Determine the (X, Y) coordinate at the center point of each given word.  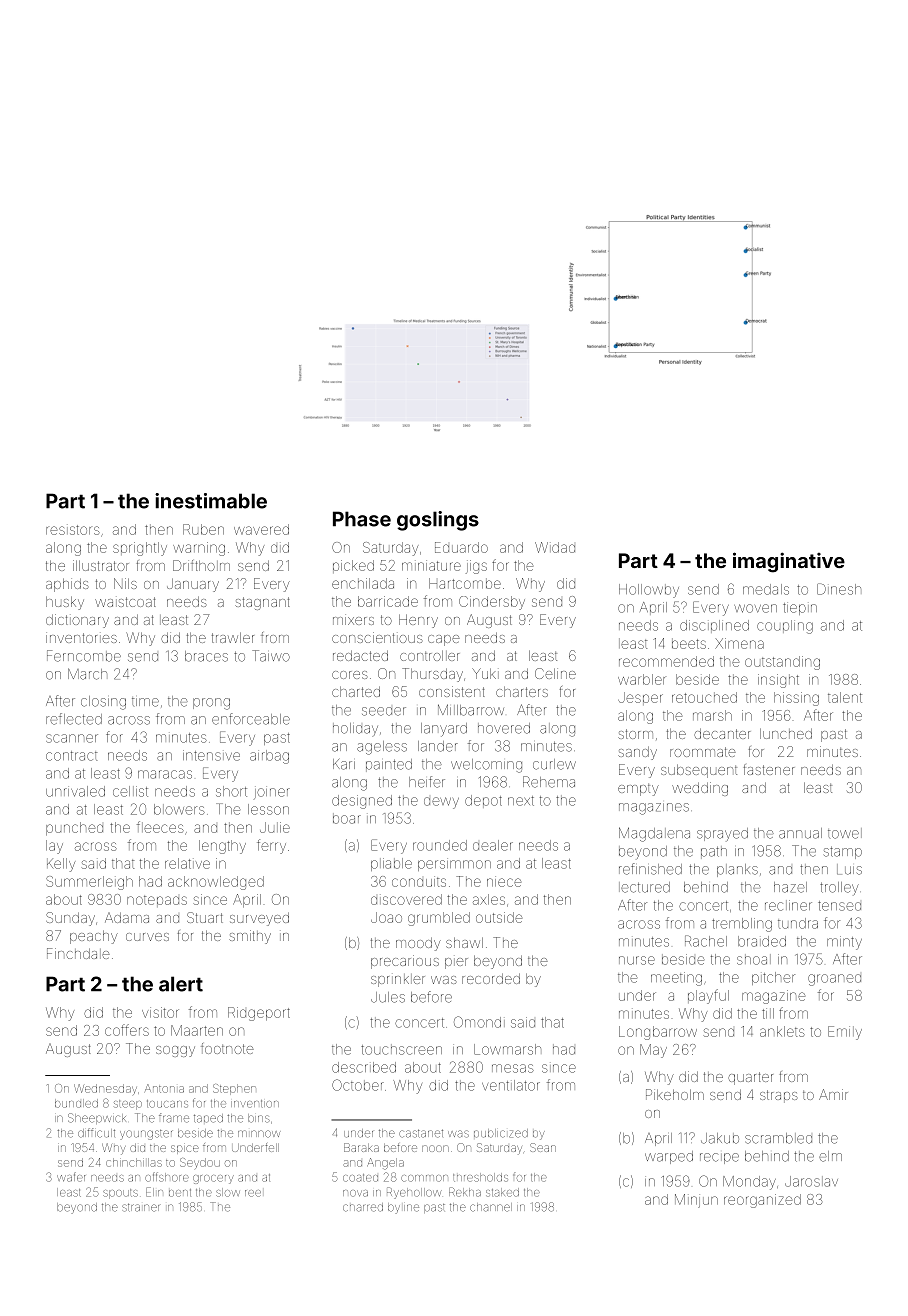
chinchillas (134, 1162)
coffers (127, 1030)
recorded (491, 978)
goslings (438, 521)
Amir (833, 1094)
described (364, 1067)
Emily (845, 1033)
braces (206, 656)
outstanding (782, 663)
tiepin (800, 608)
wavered (261, 529)
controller (430, 655)
